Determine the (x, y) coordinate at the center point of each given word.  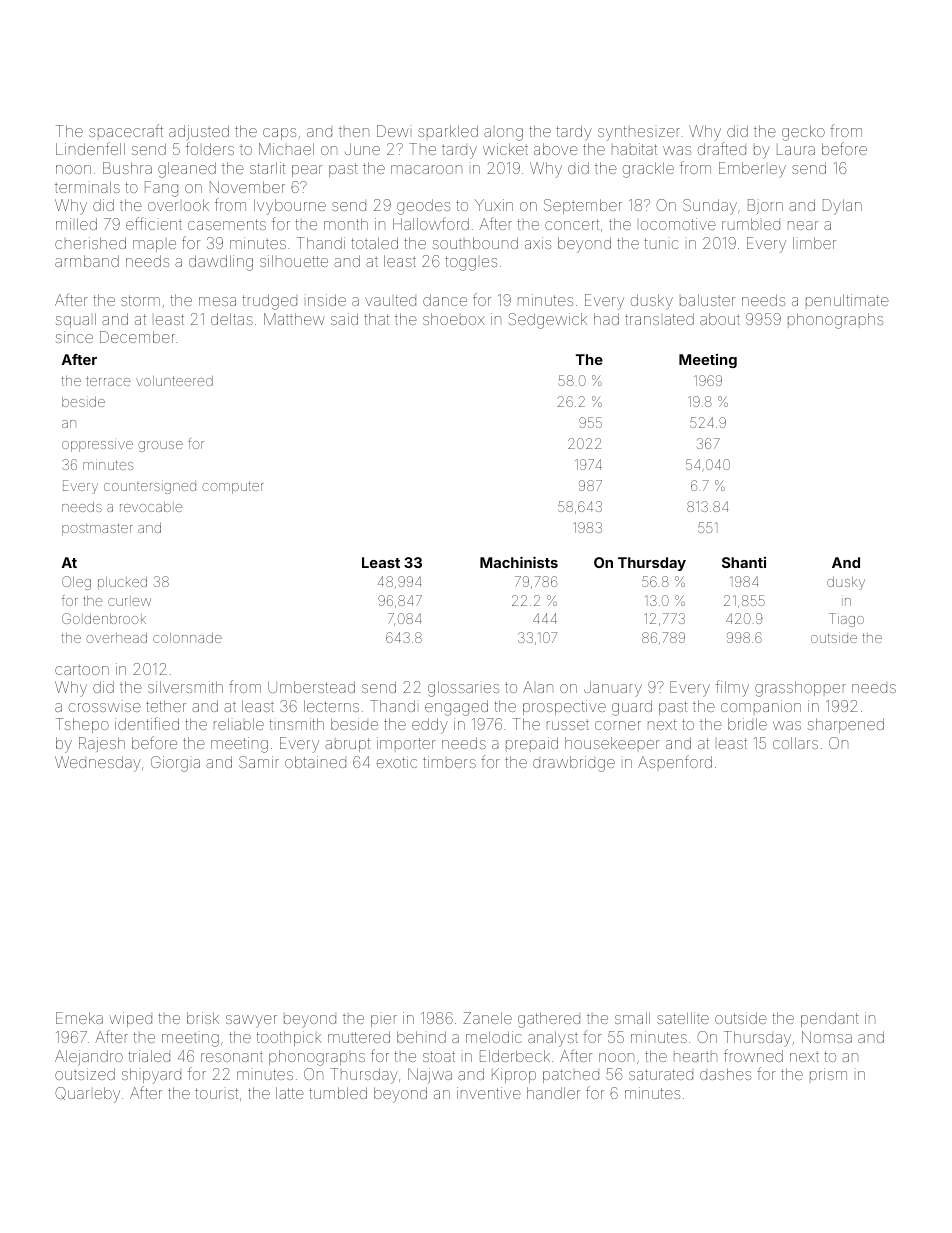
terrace (108, 381)
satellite (683, 1018)
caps (279, 134)
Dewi (393, 131)
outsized (85, 1074)
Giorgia (175, 764)
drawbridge (574, 764)
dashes (725, 1074)
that (376, 319)
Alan (538, 687)
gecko (803, 133)
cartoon (82, 669)
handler (553, 1093)
